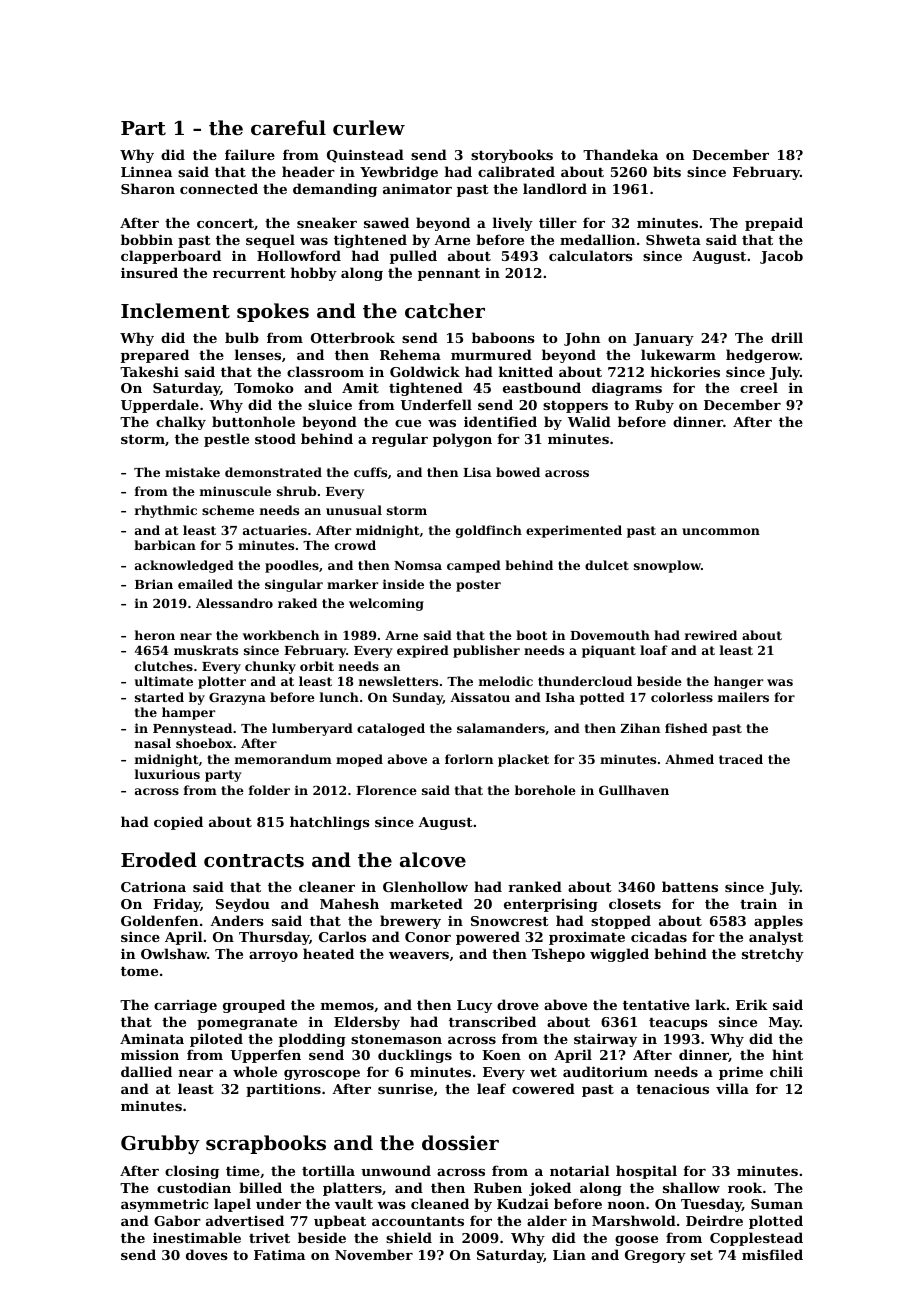 Image resolution: width=924 pixels, height=1308 pixels. What do you see at coordinates (673, 239) in the screenshot?
I see `Shweta` at bounding box center [673, 239].
